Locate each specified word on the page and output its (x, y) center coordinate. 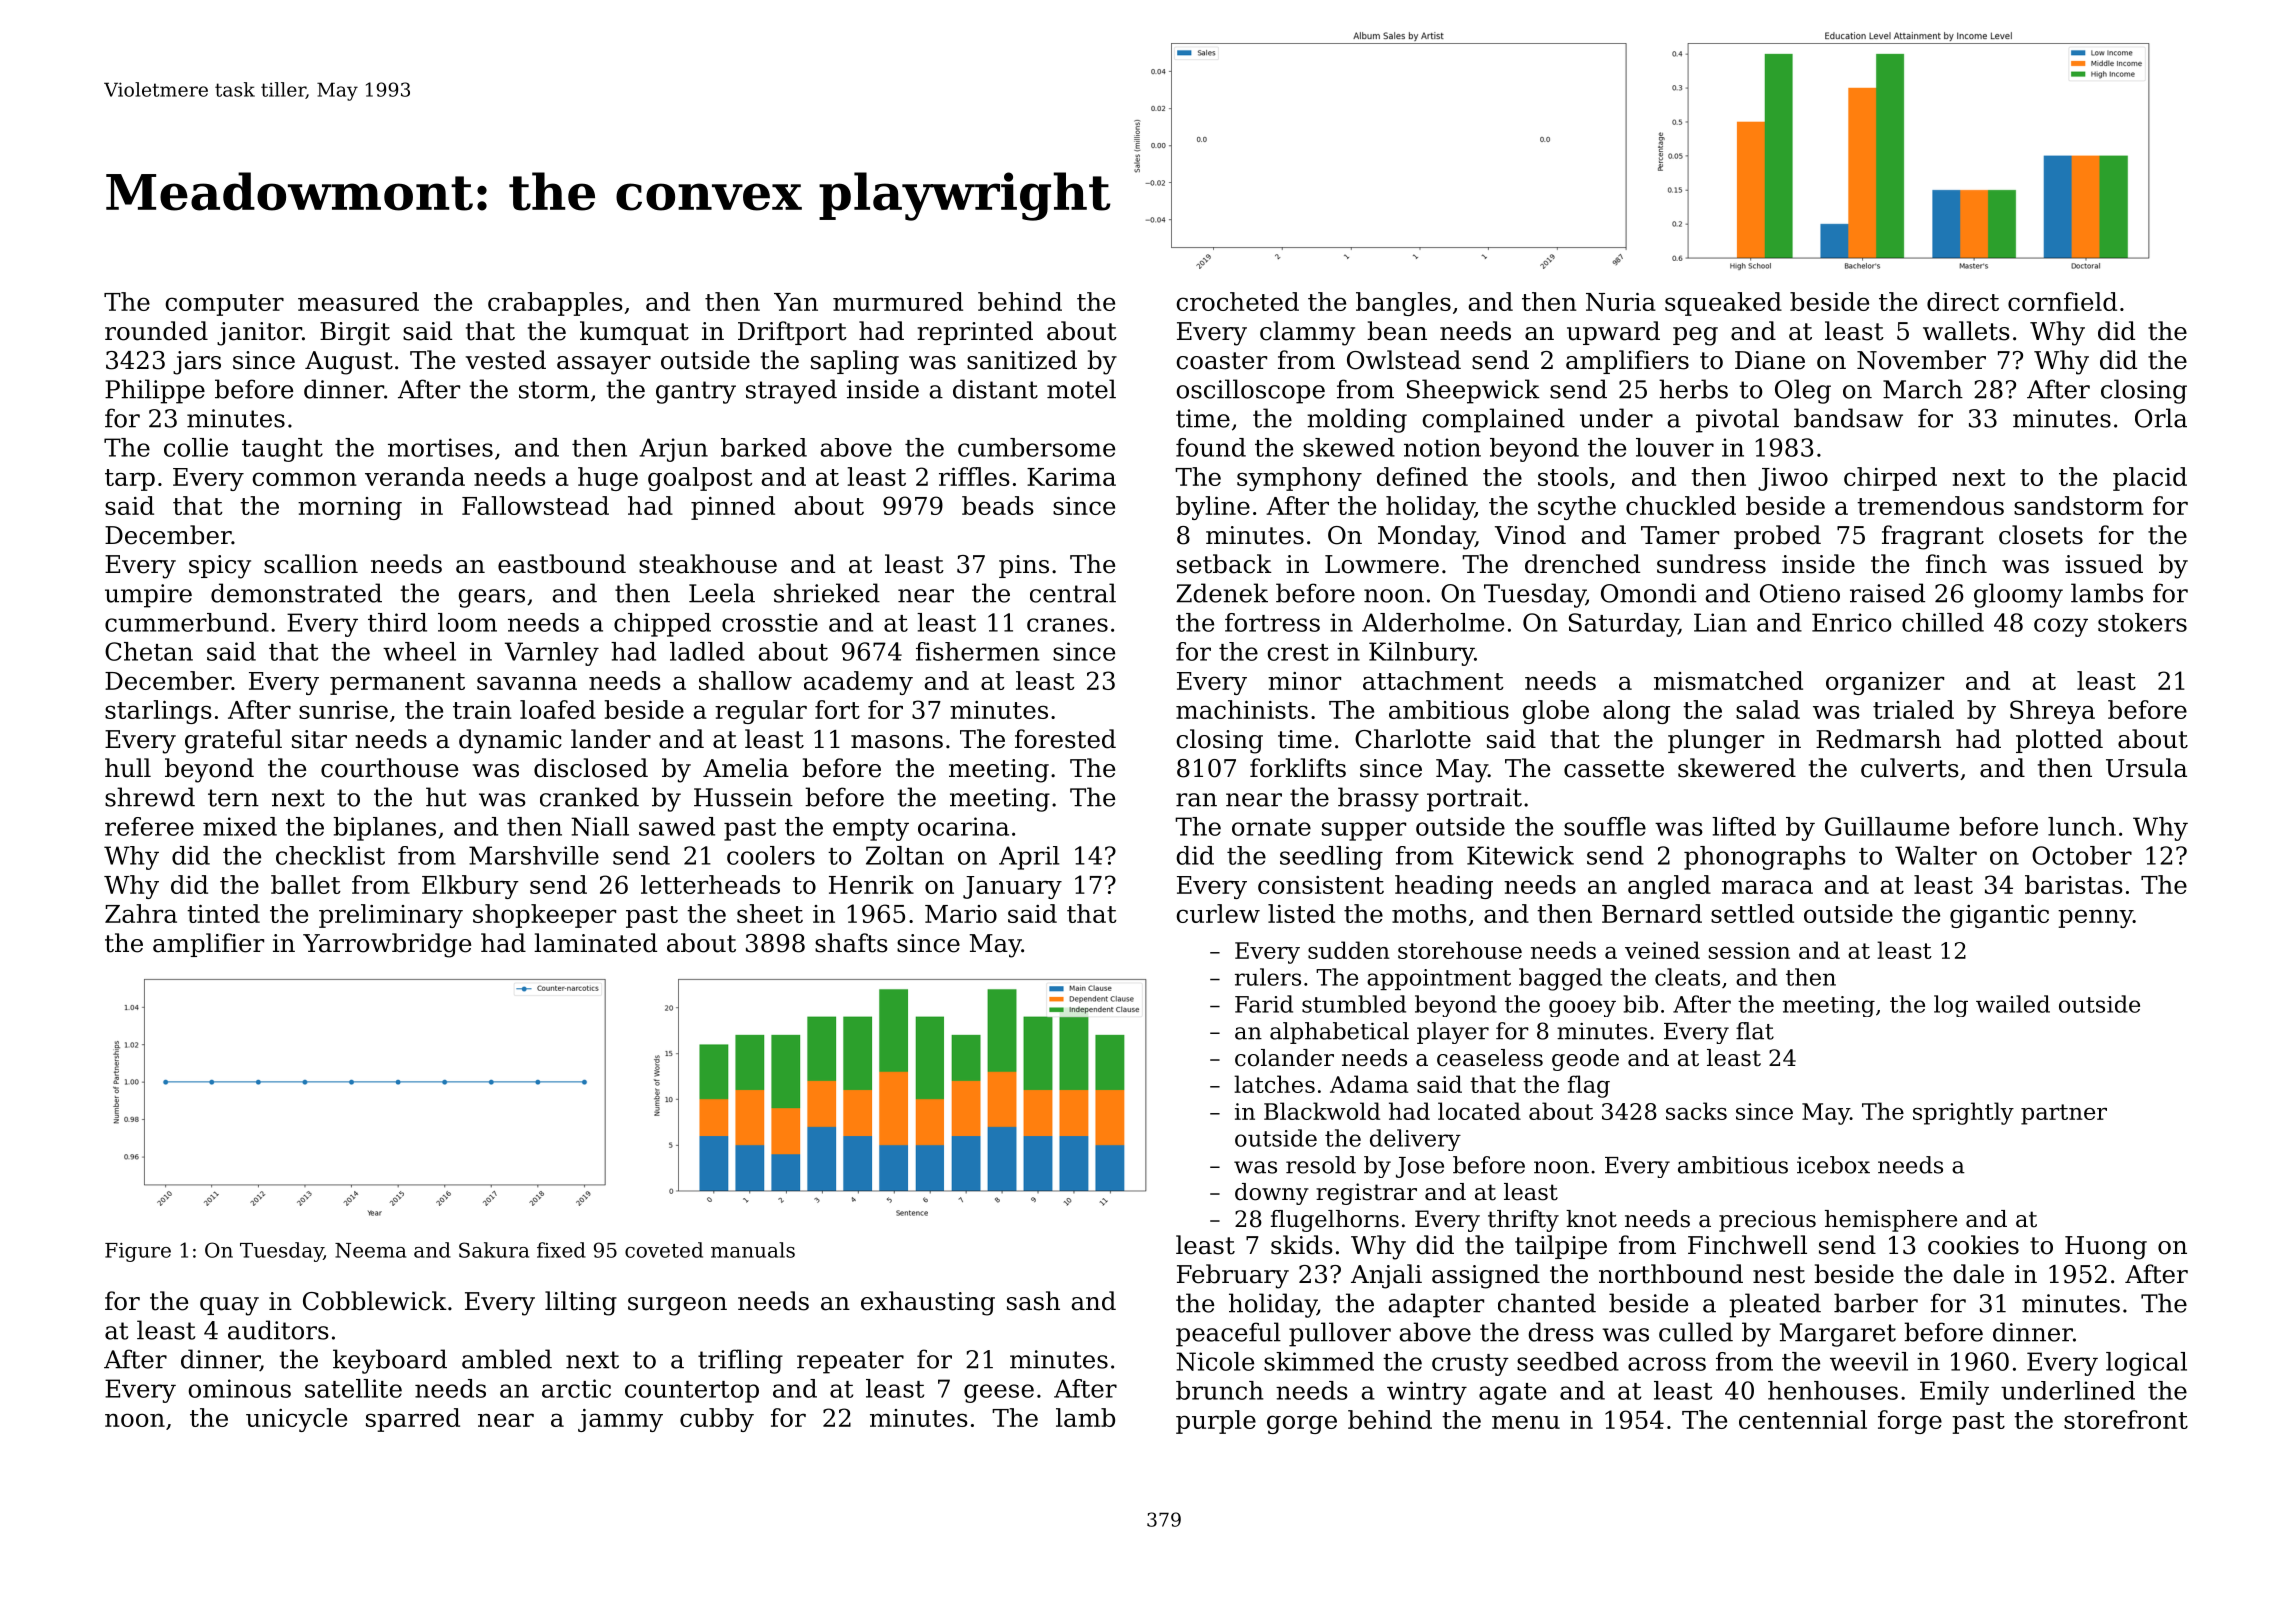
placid (2150, 479)
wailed (2013, 1004)
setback (1224, 564)
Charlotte (1413, 739)
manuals (753, 1250)
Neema (370, 1250)
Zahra (141, 913)
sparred (413, 1420)
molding (1357, 420)
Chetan (149, 651)
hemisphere (1891, 1221)
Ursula (2146, 768)
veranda (415, 476)
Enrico (1851, 622)
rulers (1268, 977)
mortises (440, 447)
